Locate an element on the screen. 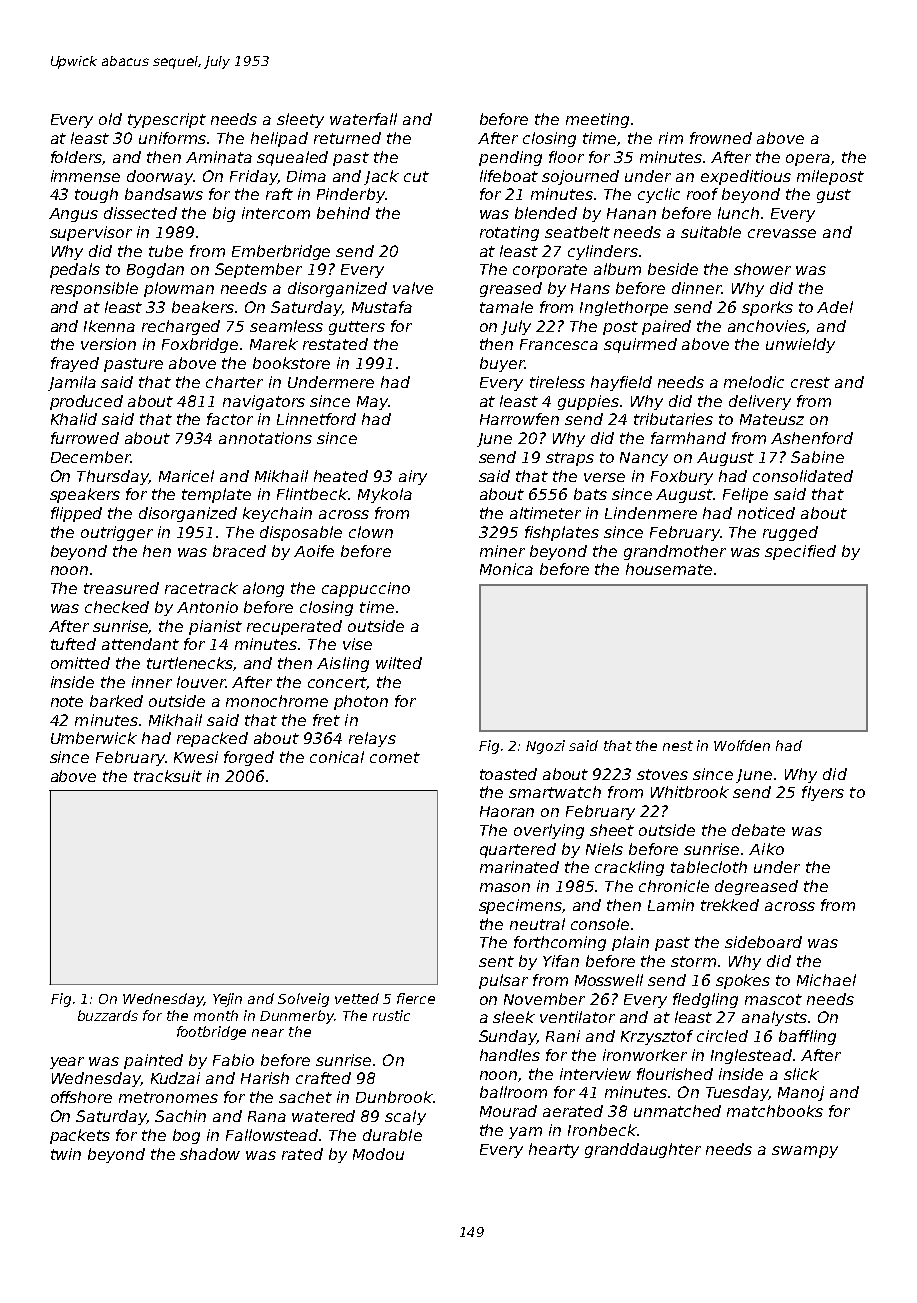 This screenshot has width=917, height=1303. shadow is located at coordinates (210, 1154).
